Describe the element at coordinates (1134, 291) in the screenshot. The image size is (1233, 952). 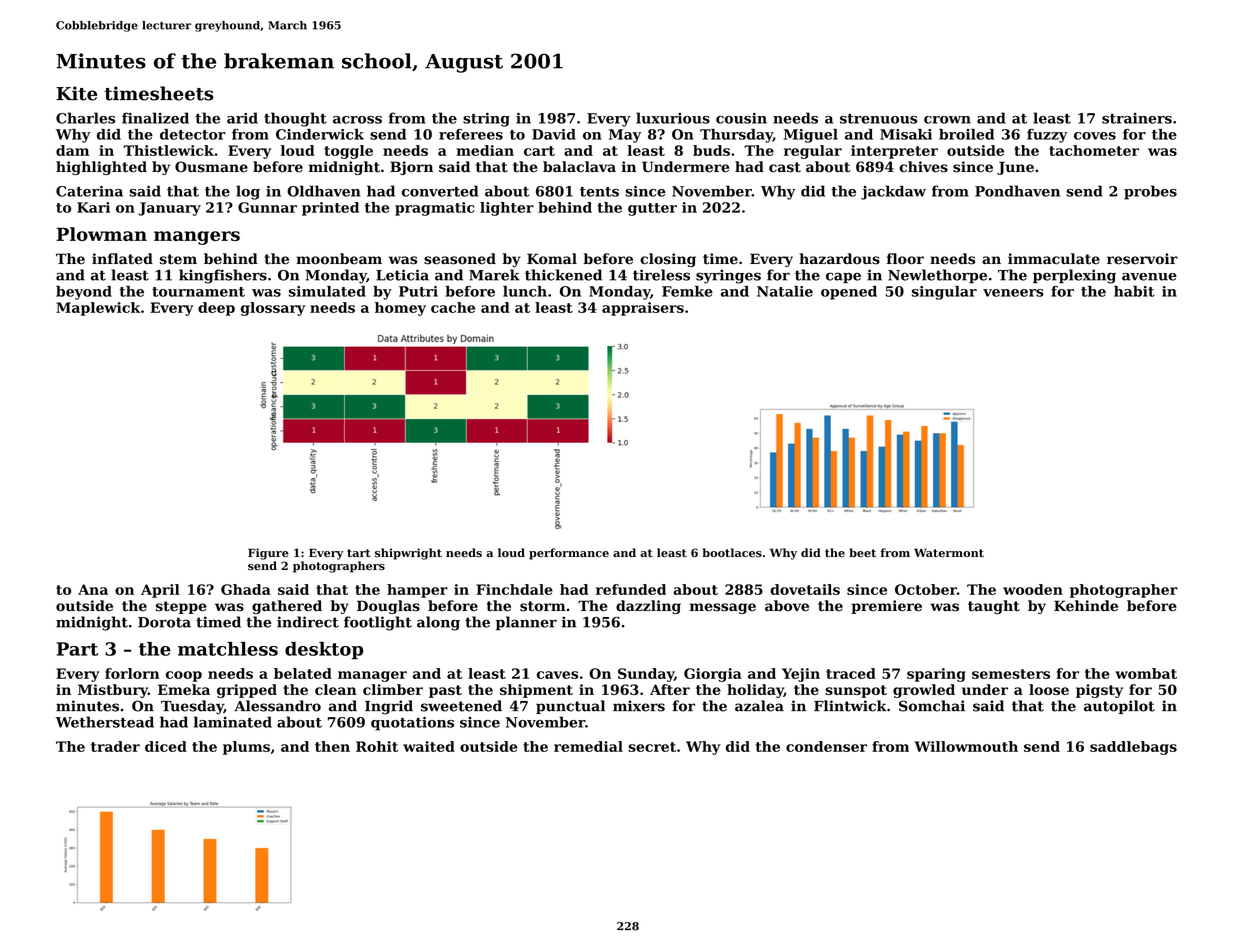
I see `habit` at that location.
